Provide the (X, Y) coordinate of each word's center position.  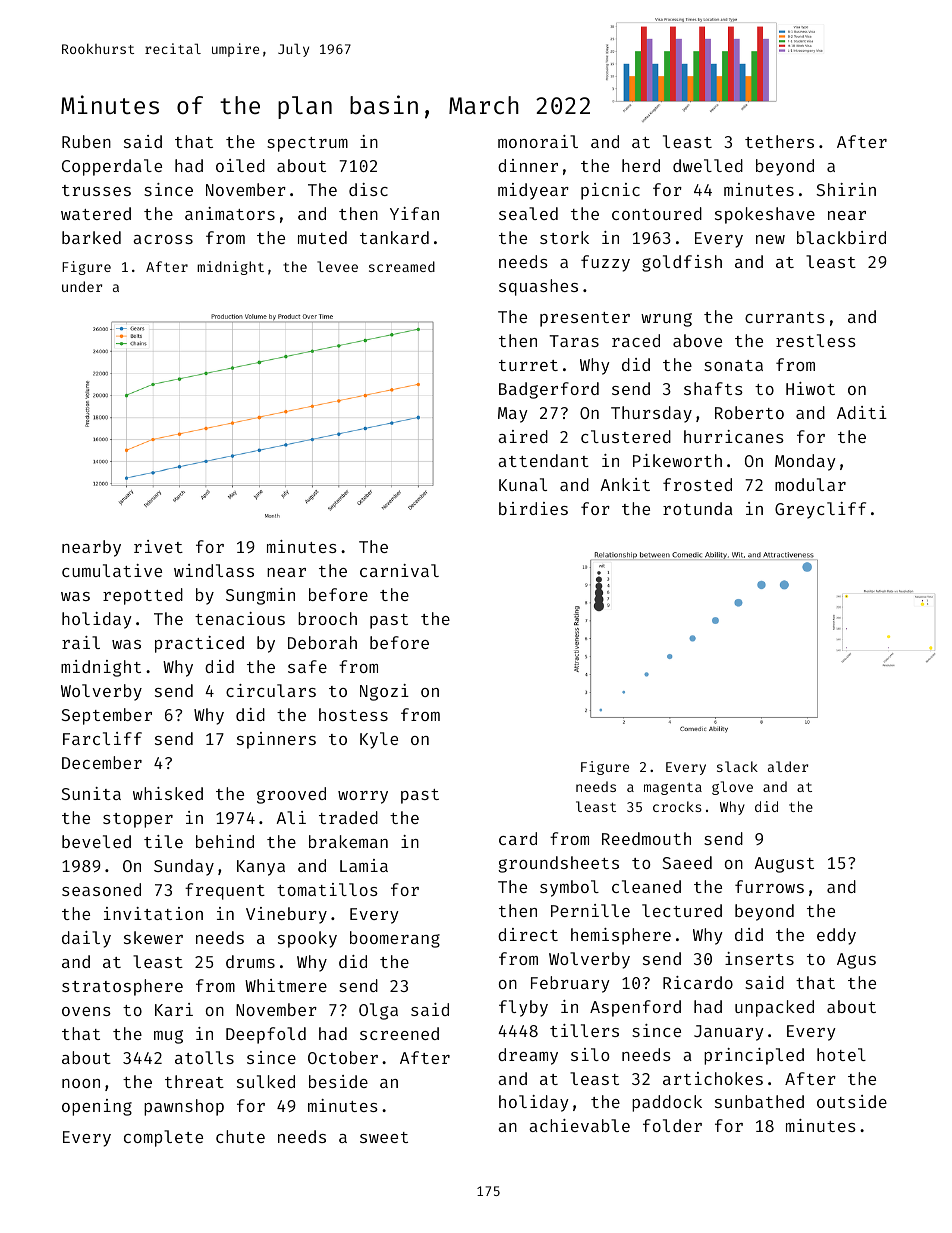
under (82, 286)
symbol (569, 888)
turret (528, 365)
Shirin (846, 189)
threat (194, 1081)
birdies (533, 508)
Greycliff (820, 510)
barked (91, 237)
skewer (153, 937)
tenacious (240, 618)
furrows (769, 886)
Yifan (414, 213)
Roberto (749, 412)
